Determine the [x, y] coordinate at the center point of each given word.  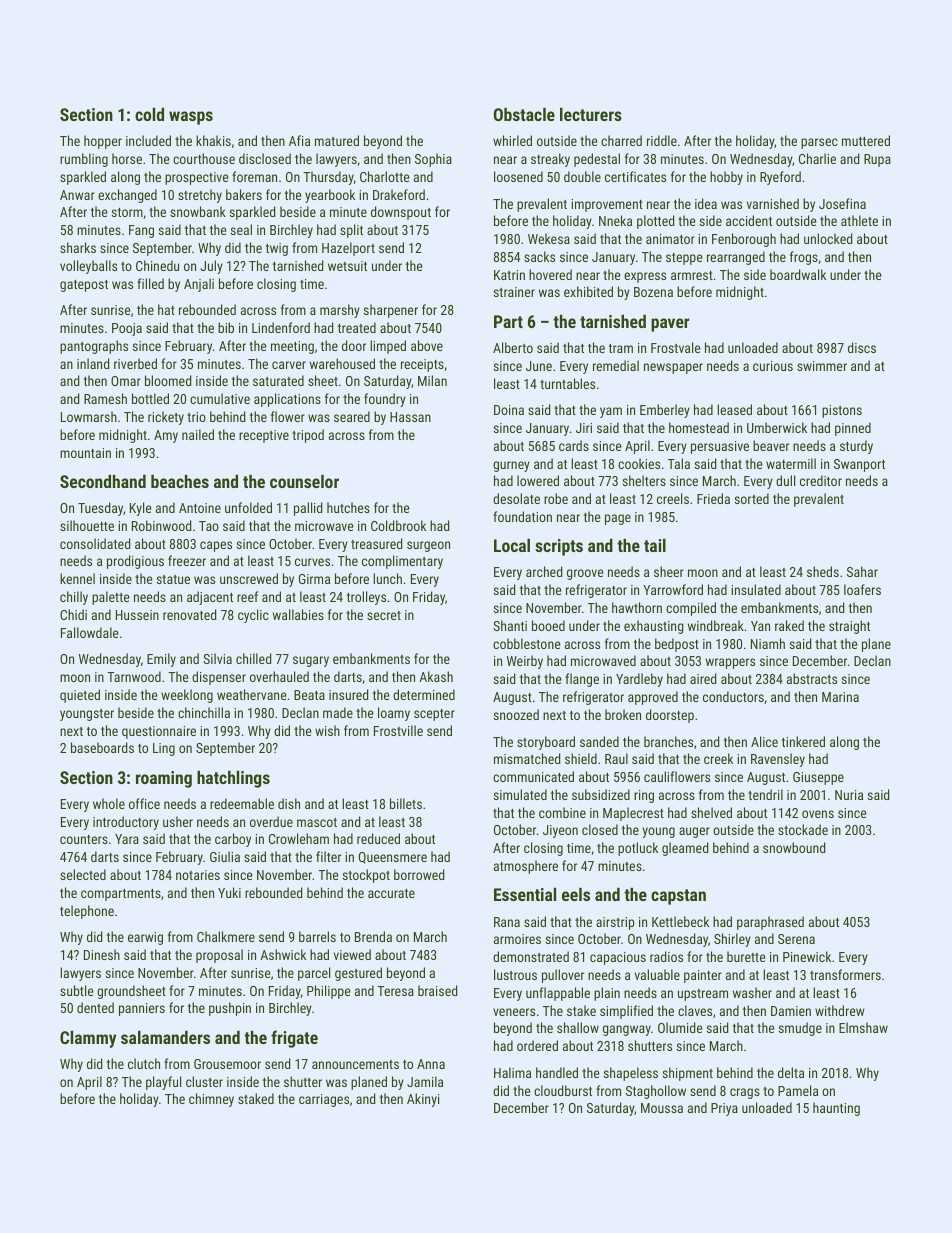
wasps [191, 118]
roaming [164, 779]
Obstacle [524, 114]
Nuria [849, 795]
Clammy [88, 1039]
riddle [662, 140]
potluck [638, 849]
